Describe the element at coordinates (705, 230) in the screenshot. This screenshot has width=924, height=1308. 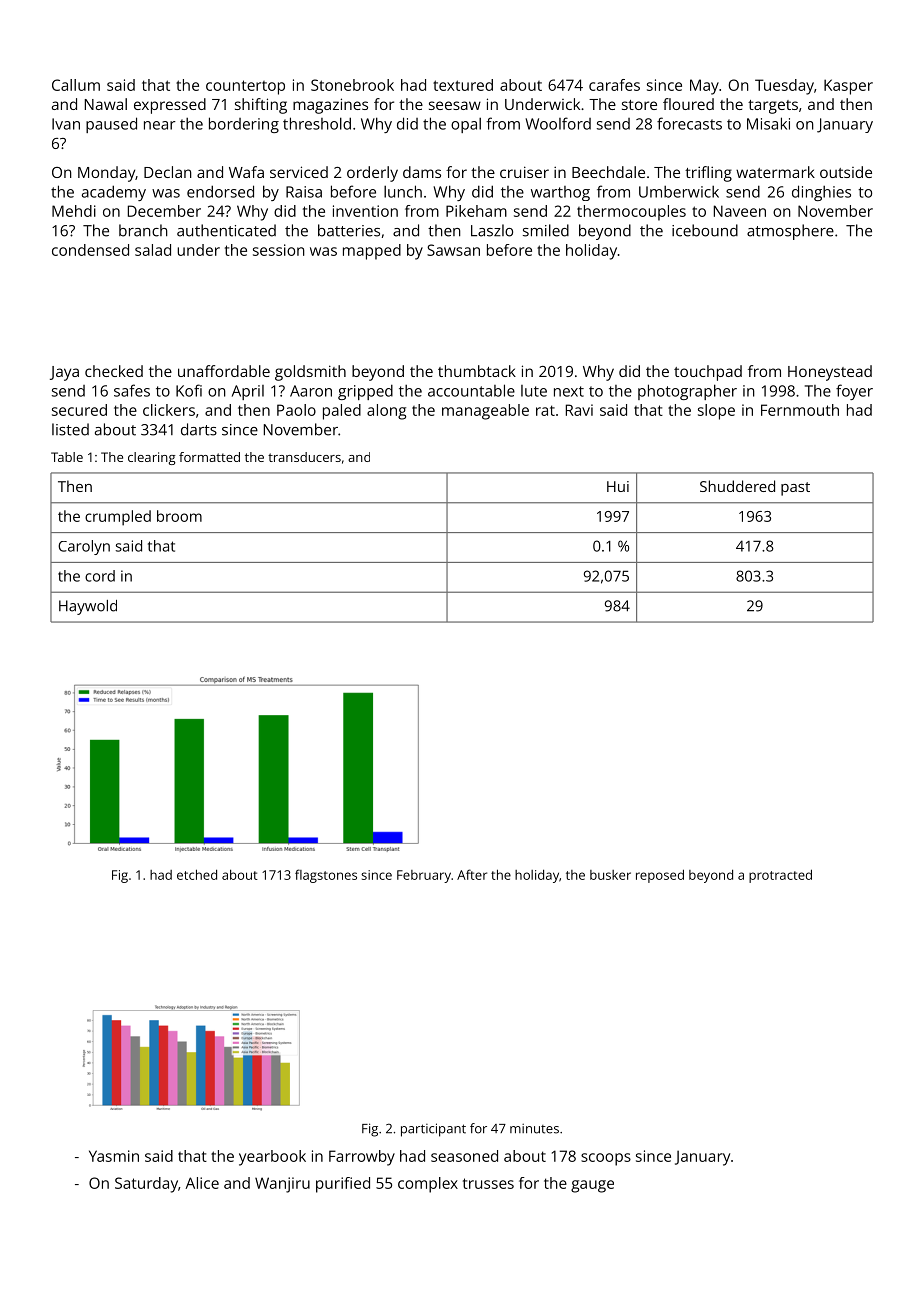
I see `icebound` at that location.
